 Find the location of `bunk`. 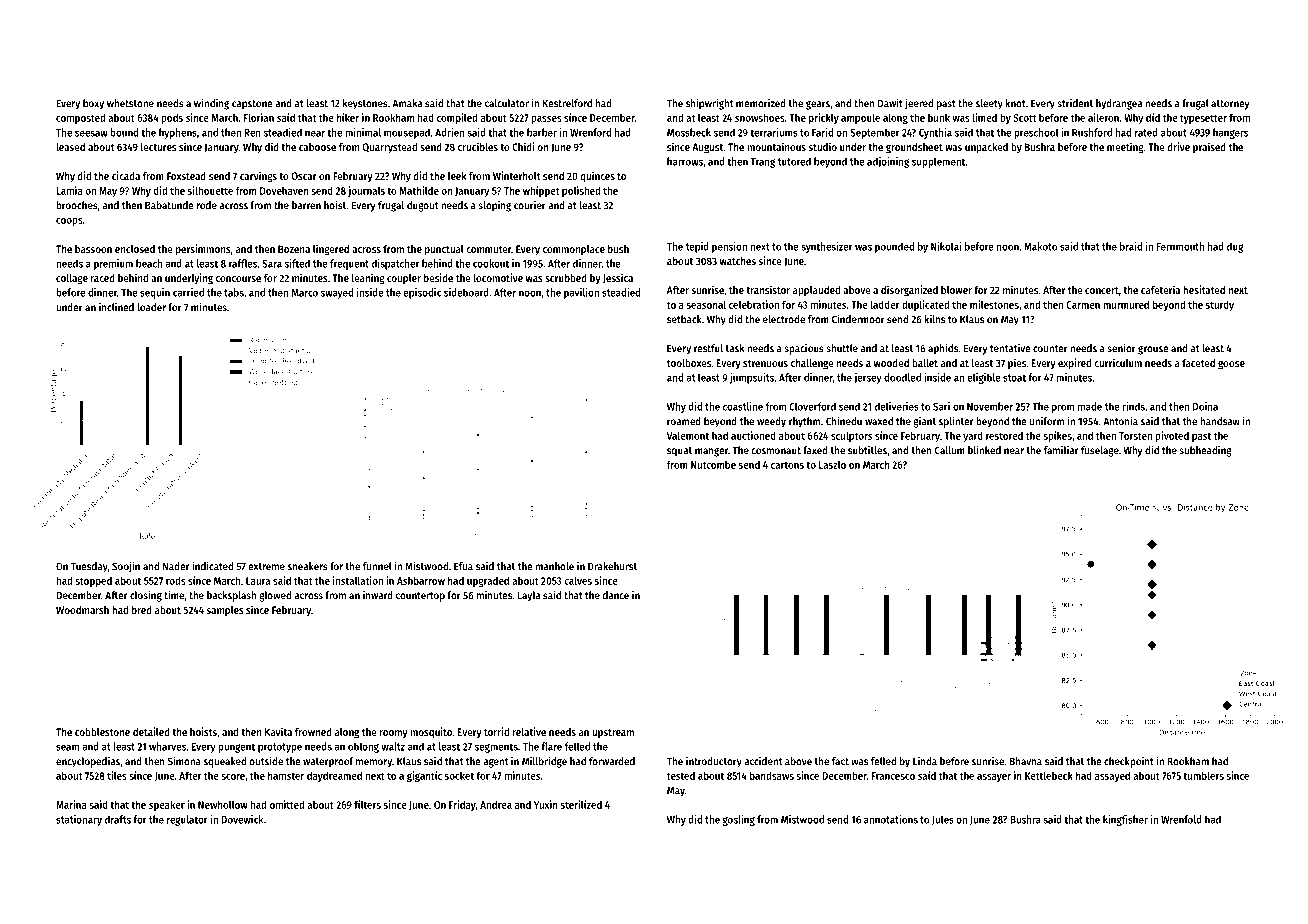

bunk is located at coordinates (939, 117).
